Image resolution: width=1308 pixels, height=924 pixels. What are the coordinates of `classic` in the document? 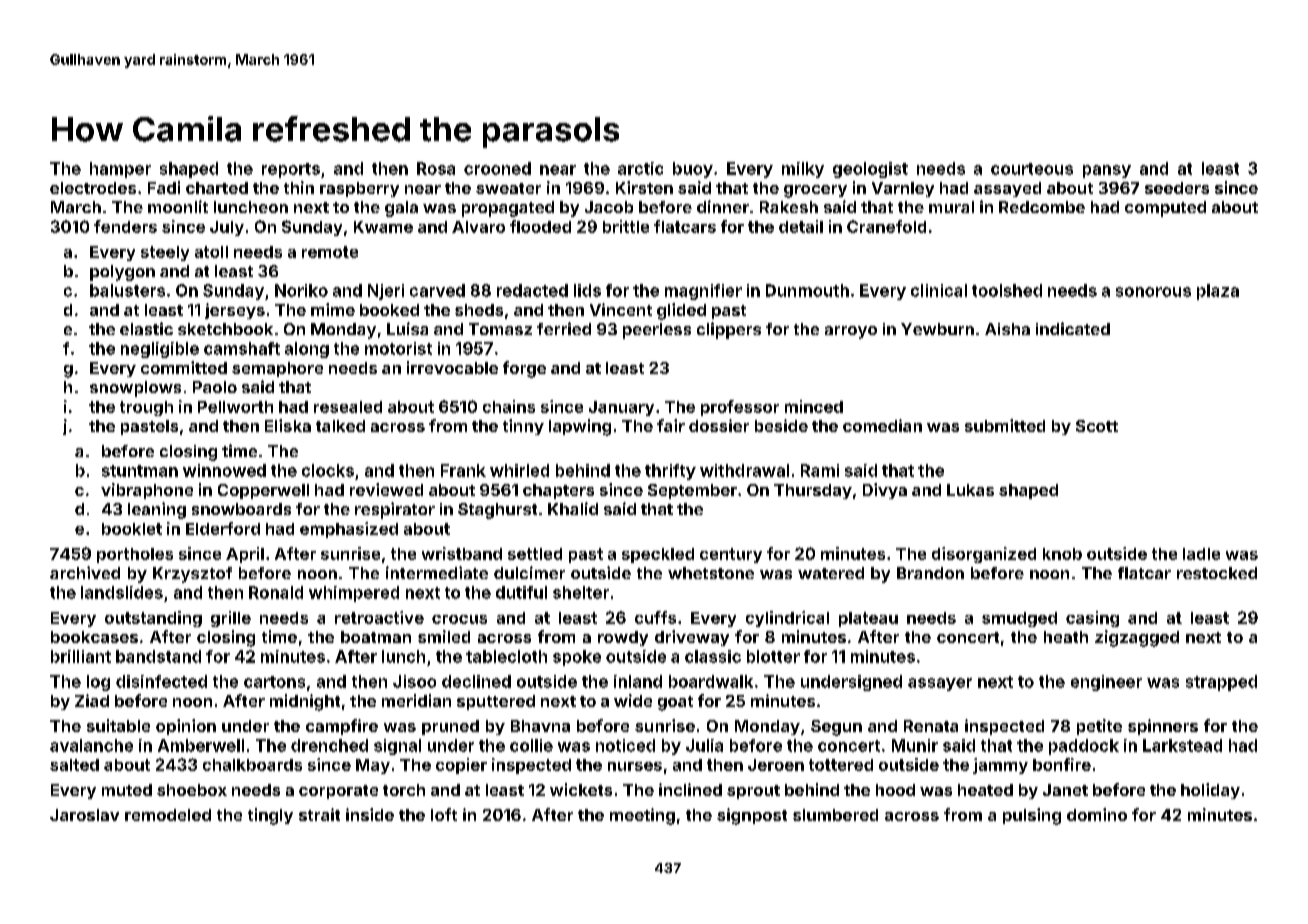 It's located at (713, 656).
